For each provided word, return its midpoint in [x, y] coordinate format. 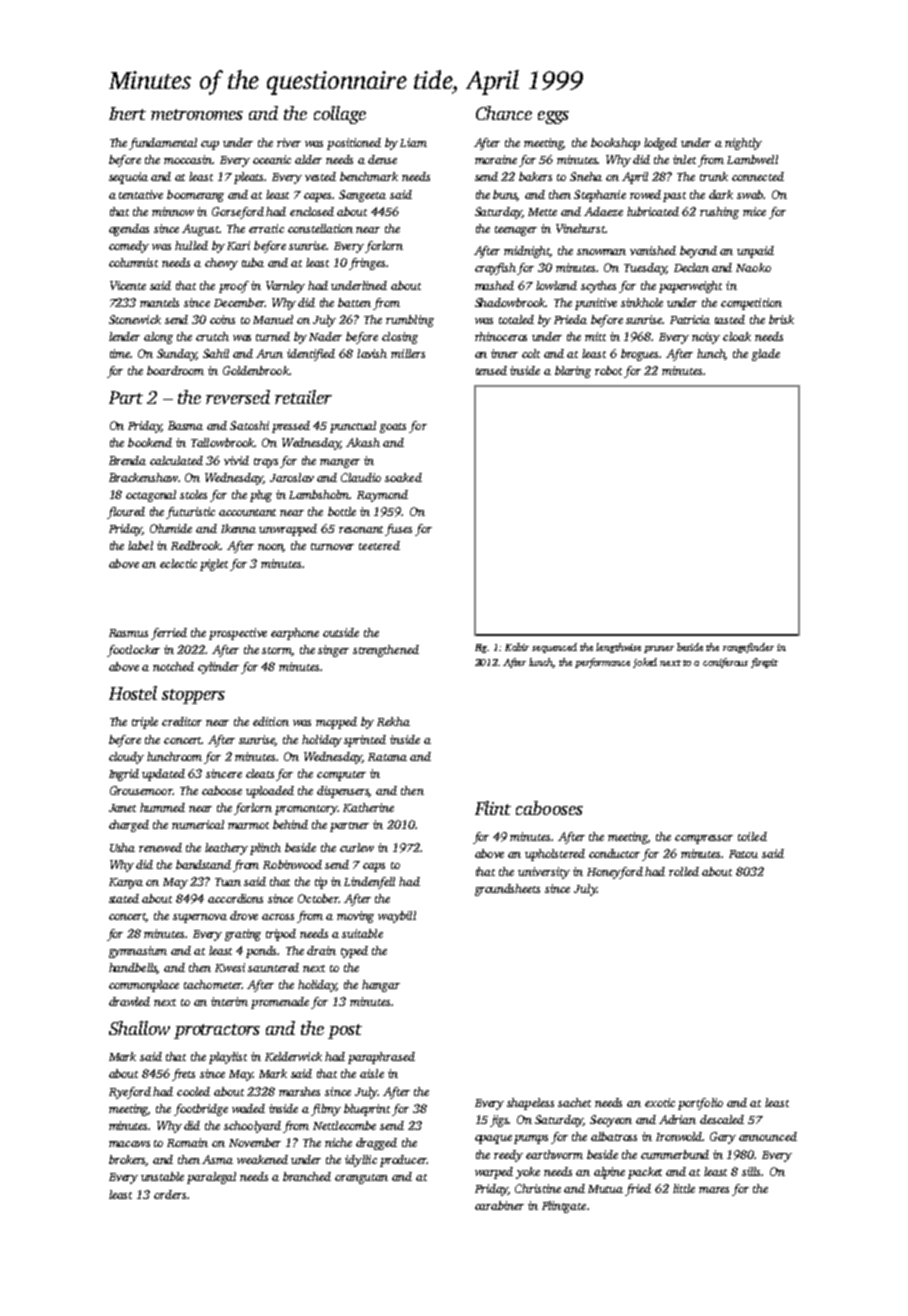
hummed [162, 807]
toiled [752, 836]
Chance [504, 113]
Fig [481, 648]
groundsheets [507, 890]
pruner [659, 649]
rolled [684, 871]
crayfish [495, 269]
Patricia [690, 319]
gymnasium [138, 952]
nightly [743, 144]
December [239, 302]
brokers [128, 1160]
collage [340, 115]
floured [126, 513]
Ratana [387, 757]
